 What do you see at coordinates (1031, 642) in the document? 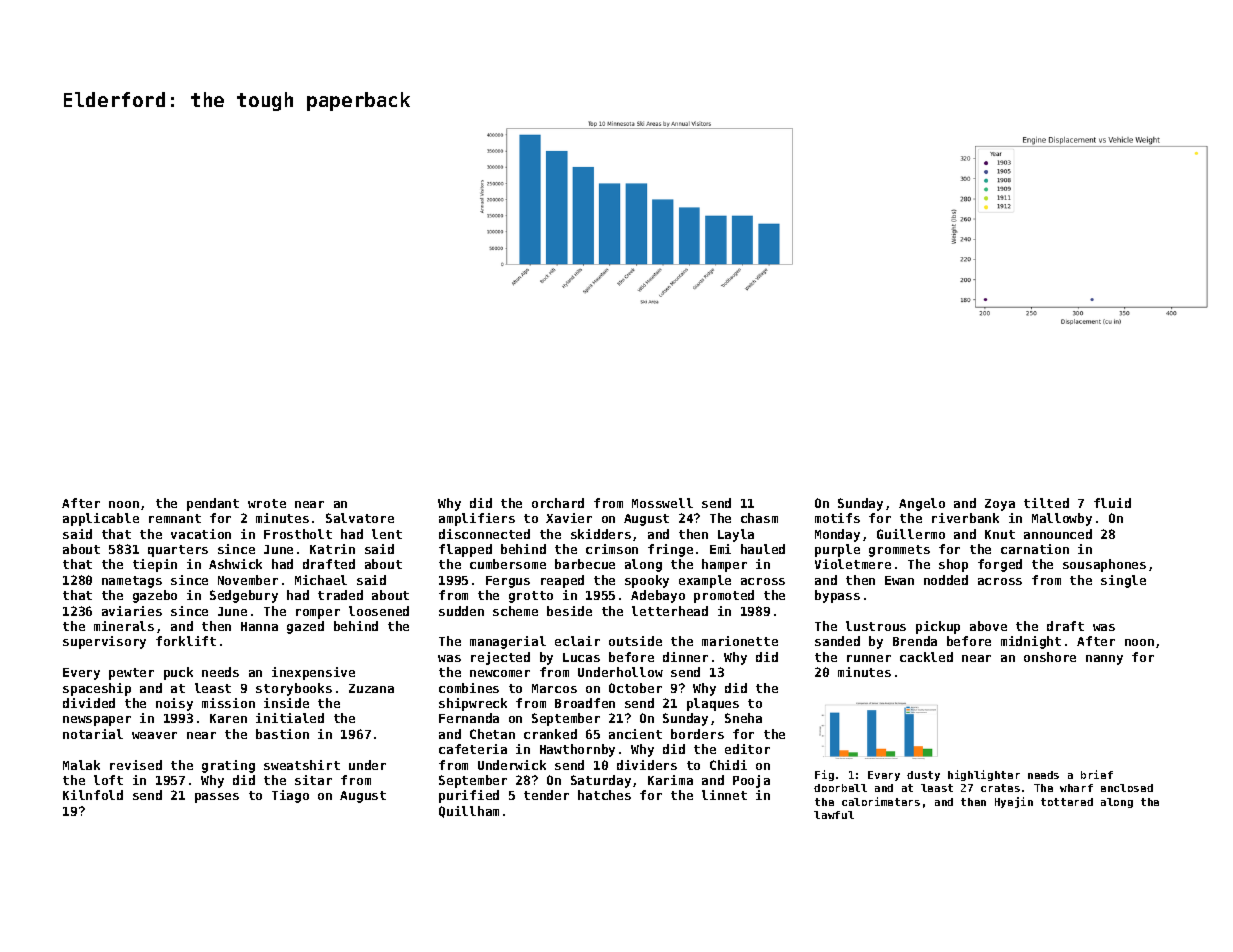
I see `midnight` at bounding box center [1031, 642].
